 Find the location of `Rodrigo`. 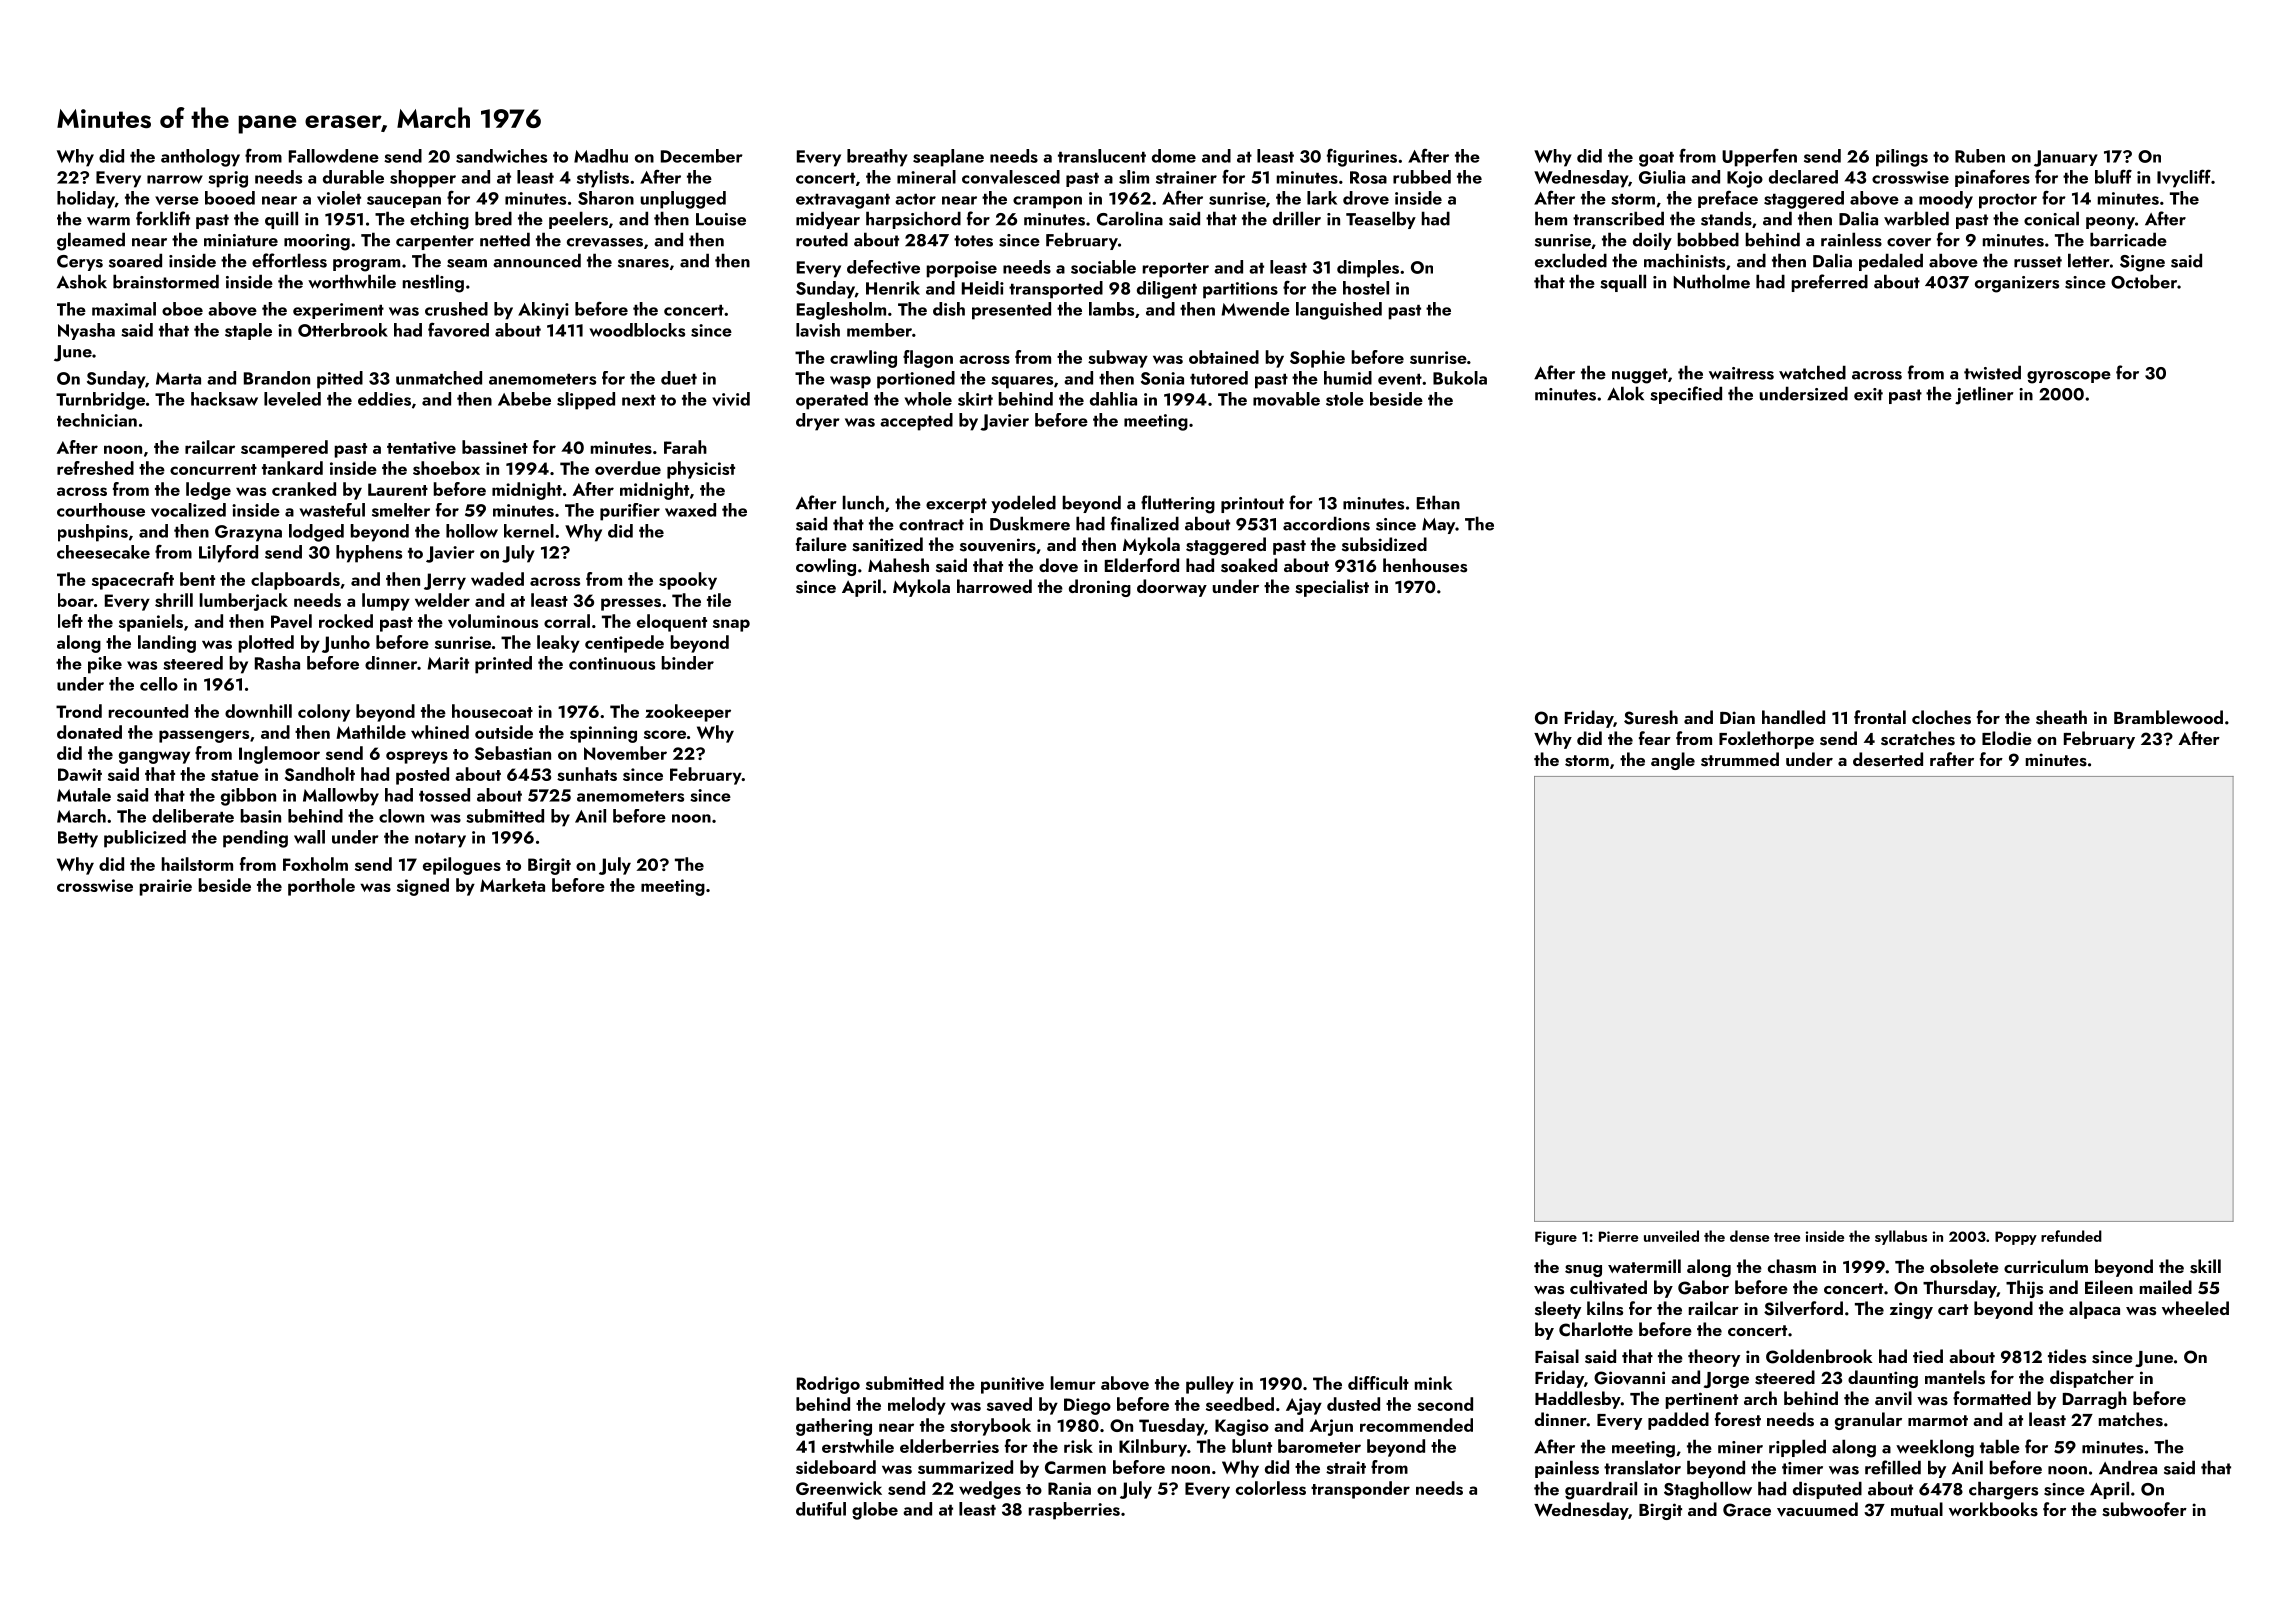

Rodrigo is located at coordinates (828, 1385).
